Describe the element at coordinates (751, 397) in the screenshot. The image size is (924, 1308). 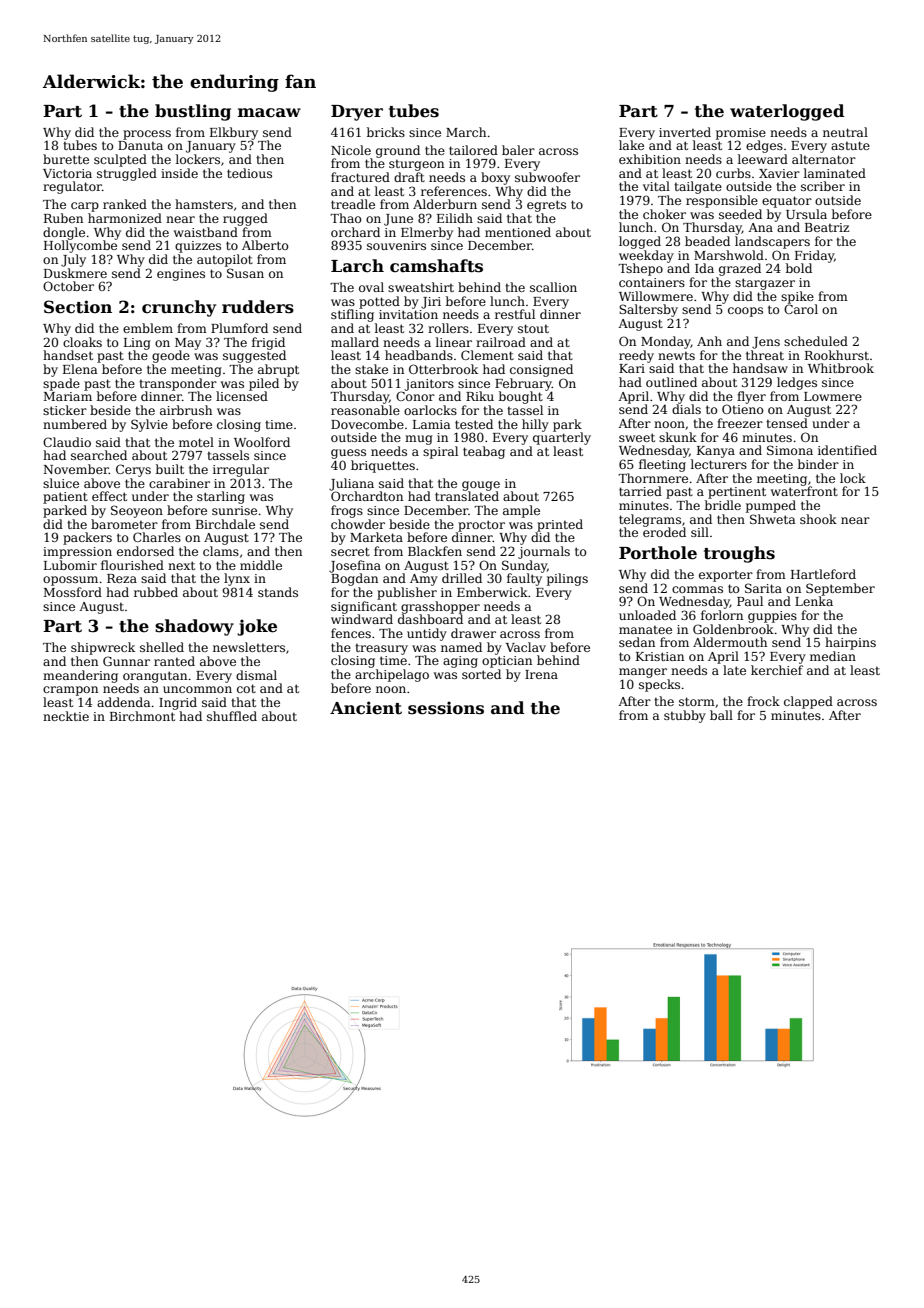
I see `flyer` at that location.
